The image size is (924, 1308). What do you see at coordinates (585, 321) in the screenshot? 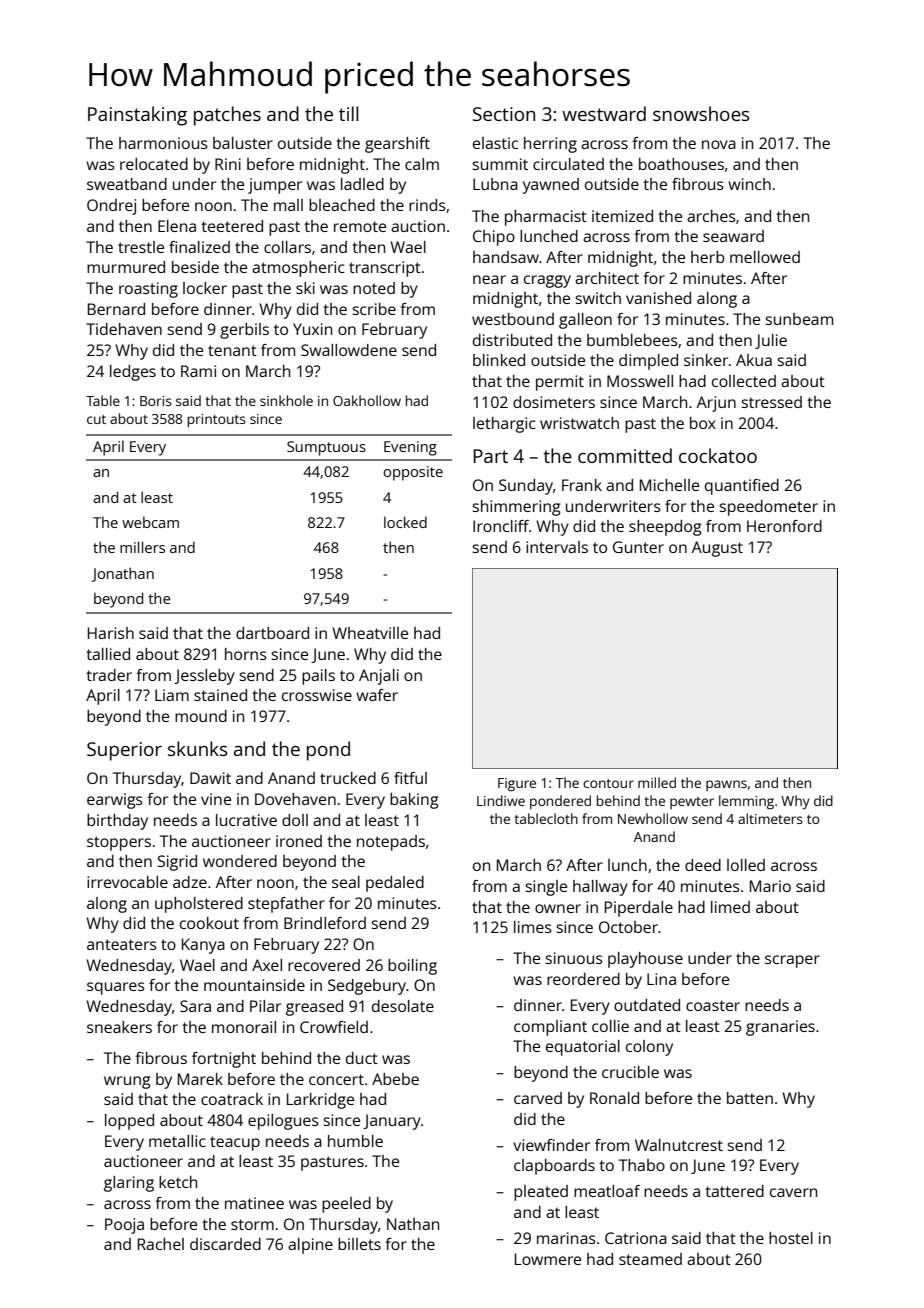
I see `galleon` at bounding box center [585, 321].
